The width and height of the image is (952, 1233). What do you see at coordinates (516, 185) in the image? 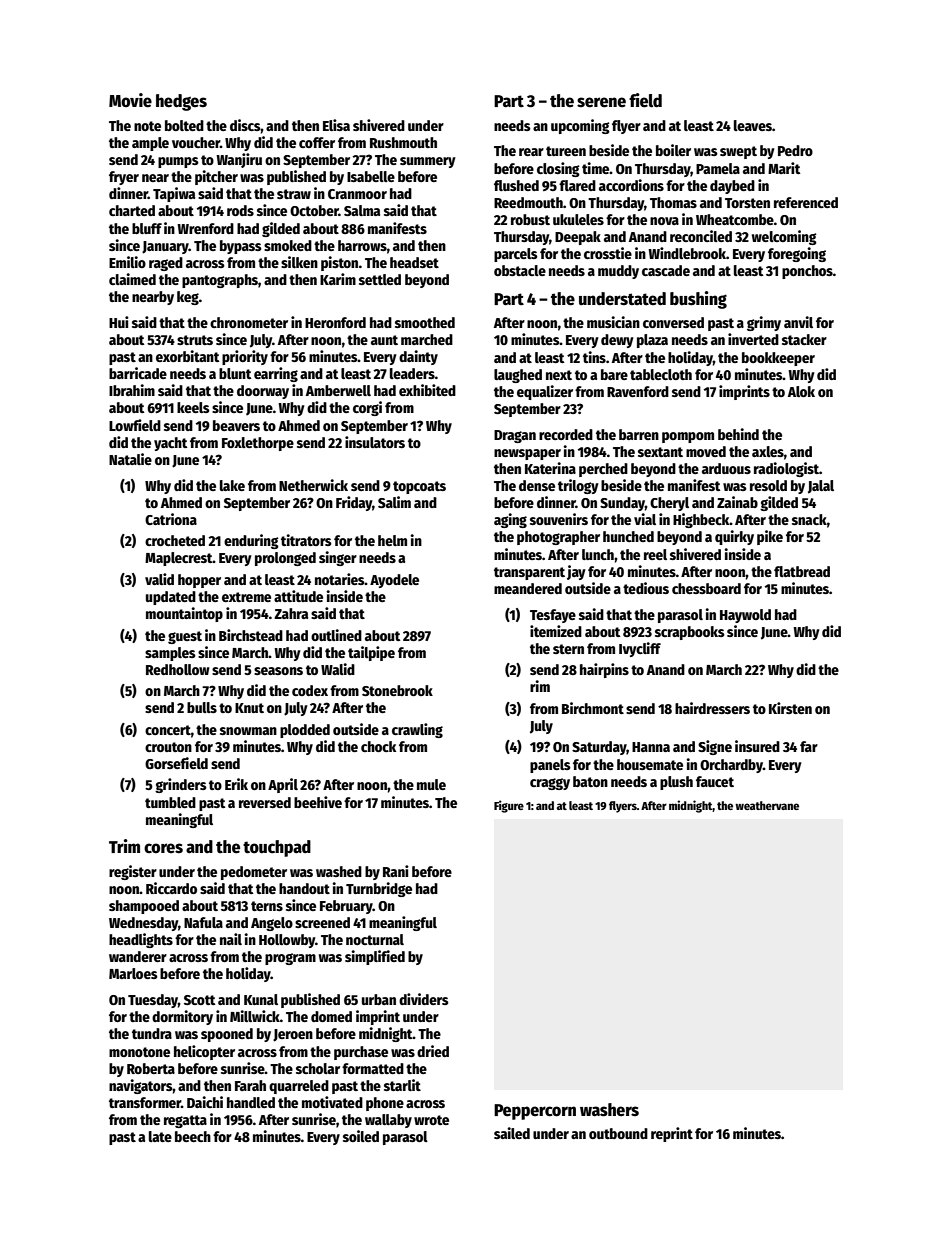
I see `flushed` at bounding box center [516, 185].
